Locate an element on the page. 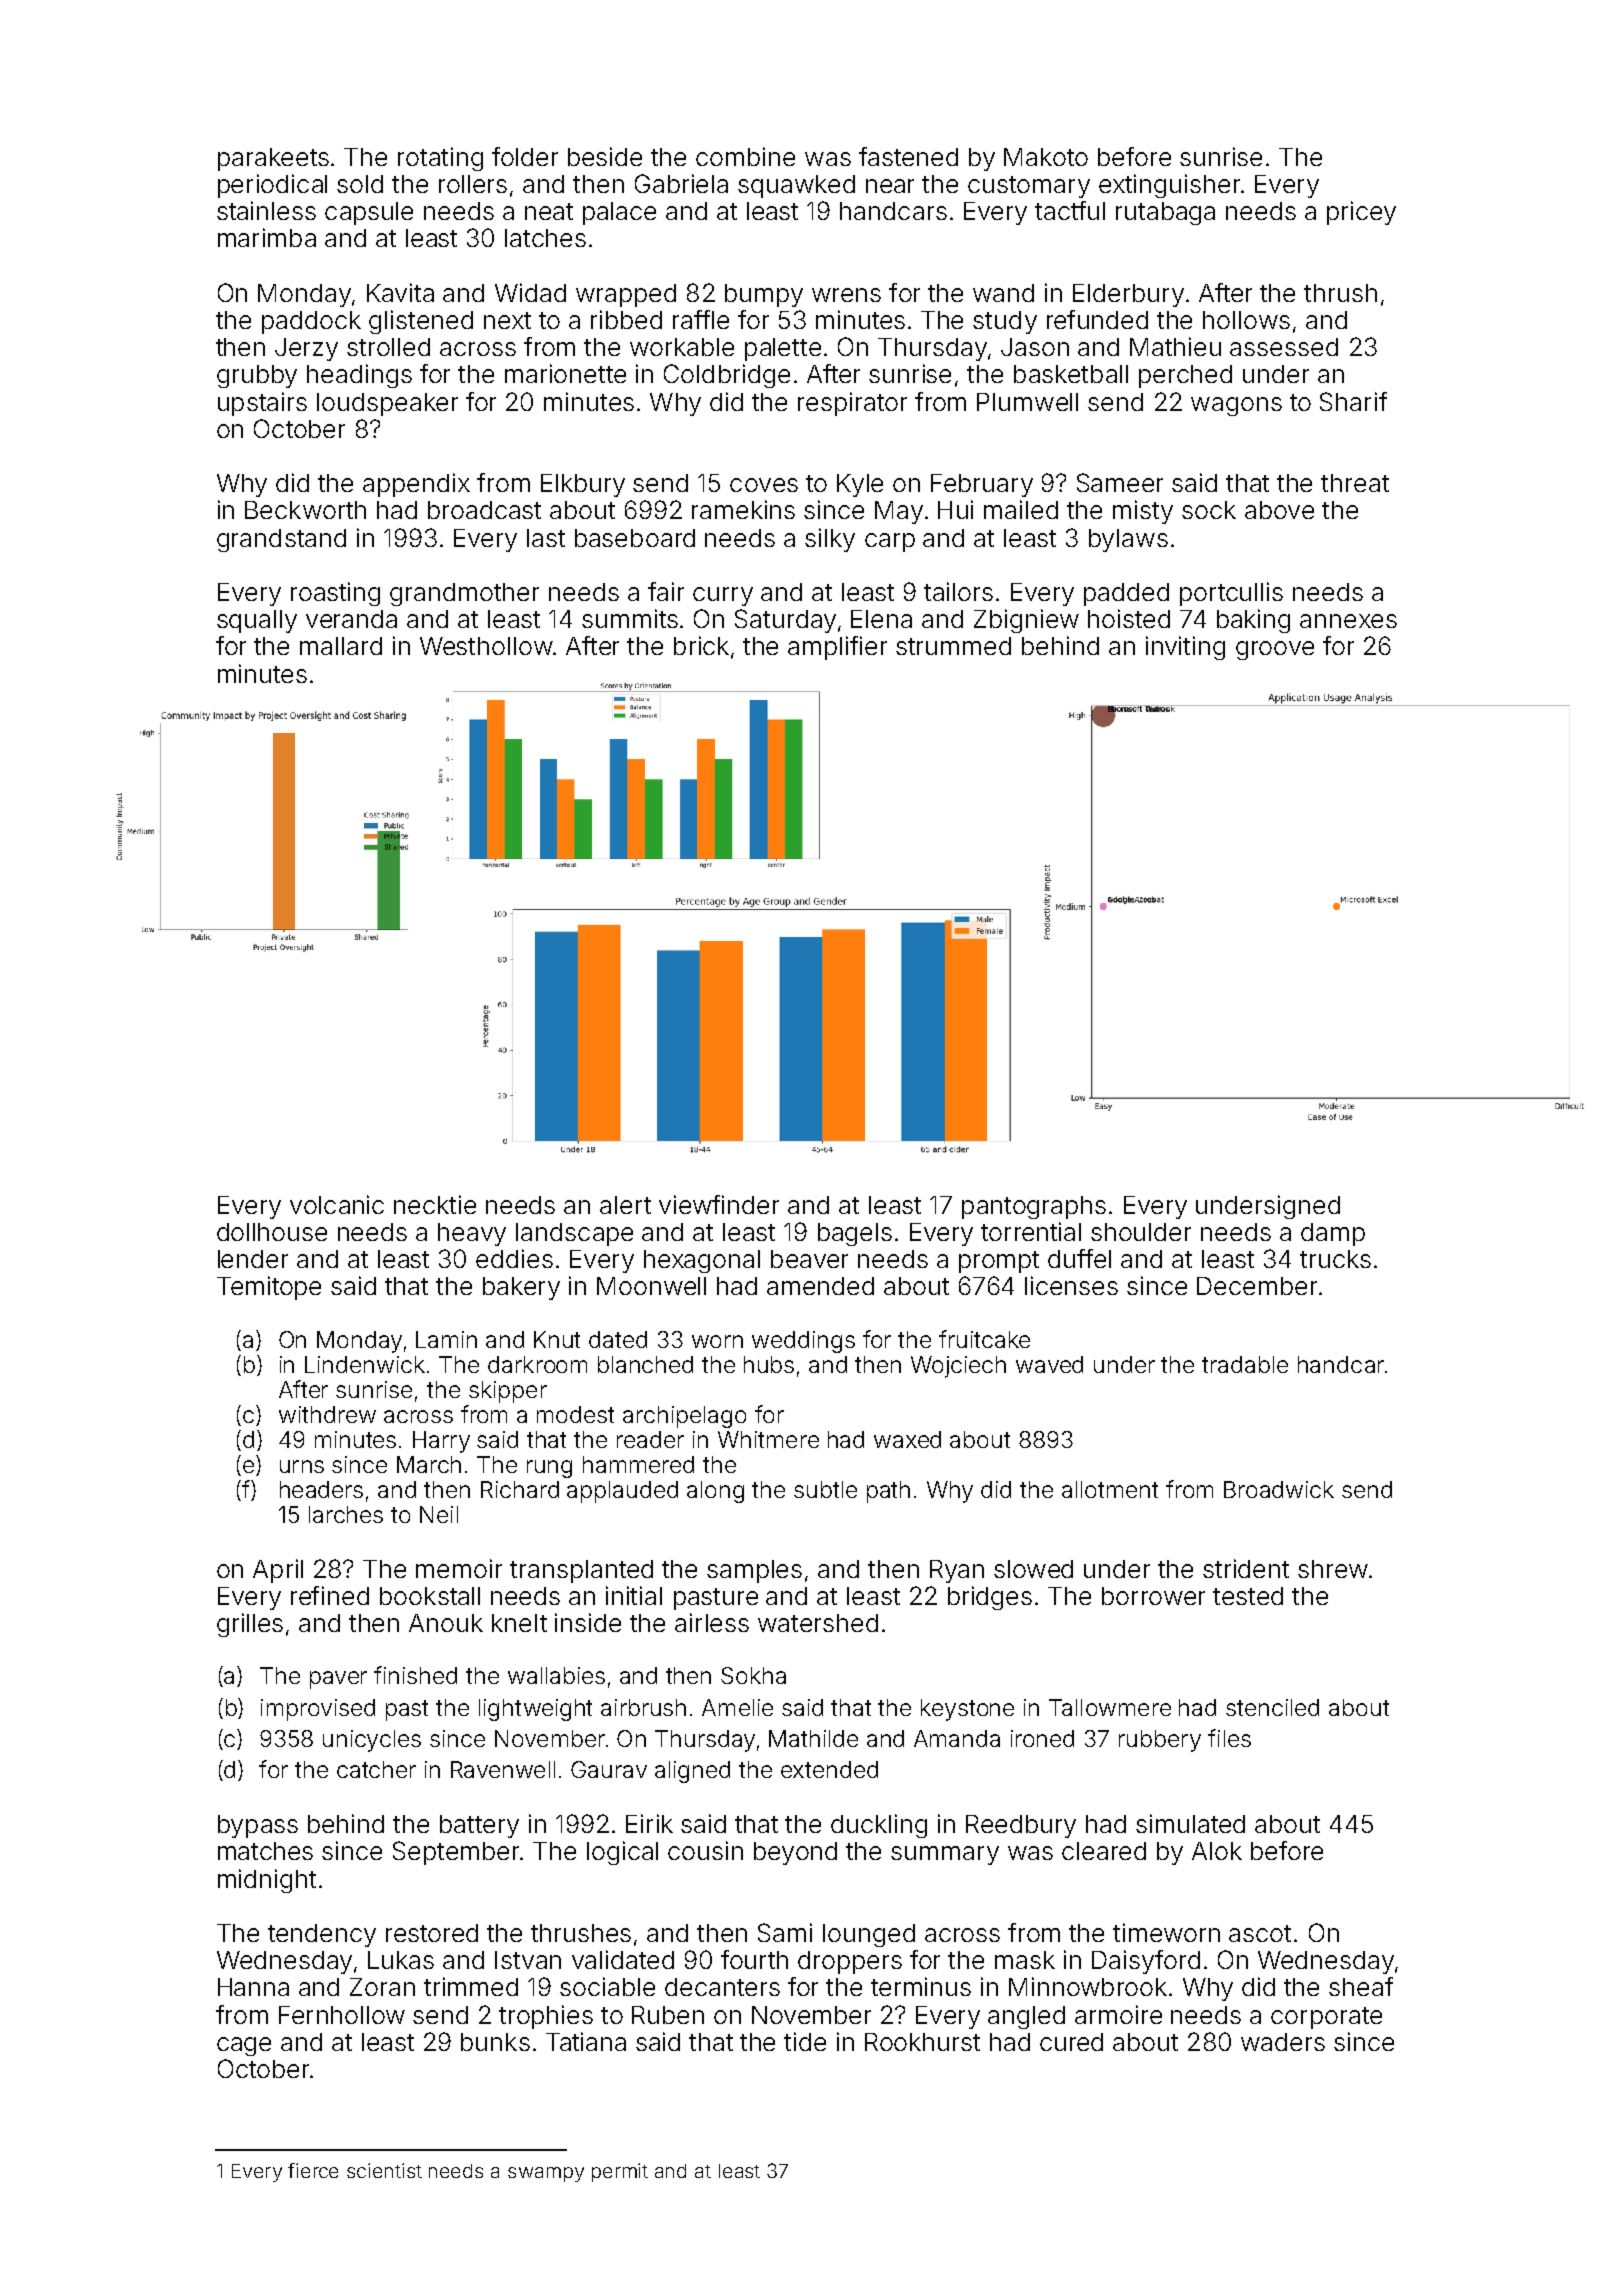  coves is located at coordinates (764, 485).
